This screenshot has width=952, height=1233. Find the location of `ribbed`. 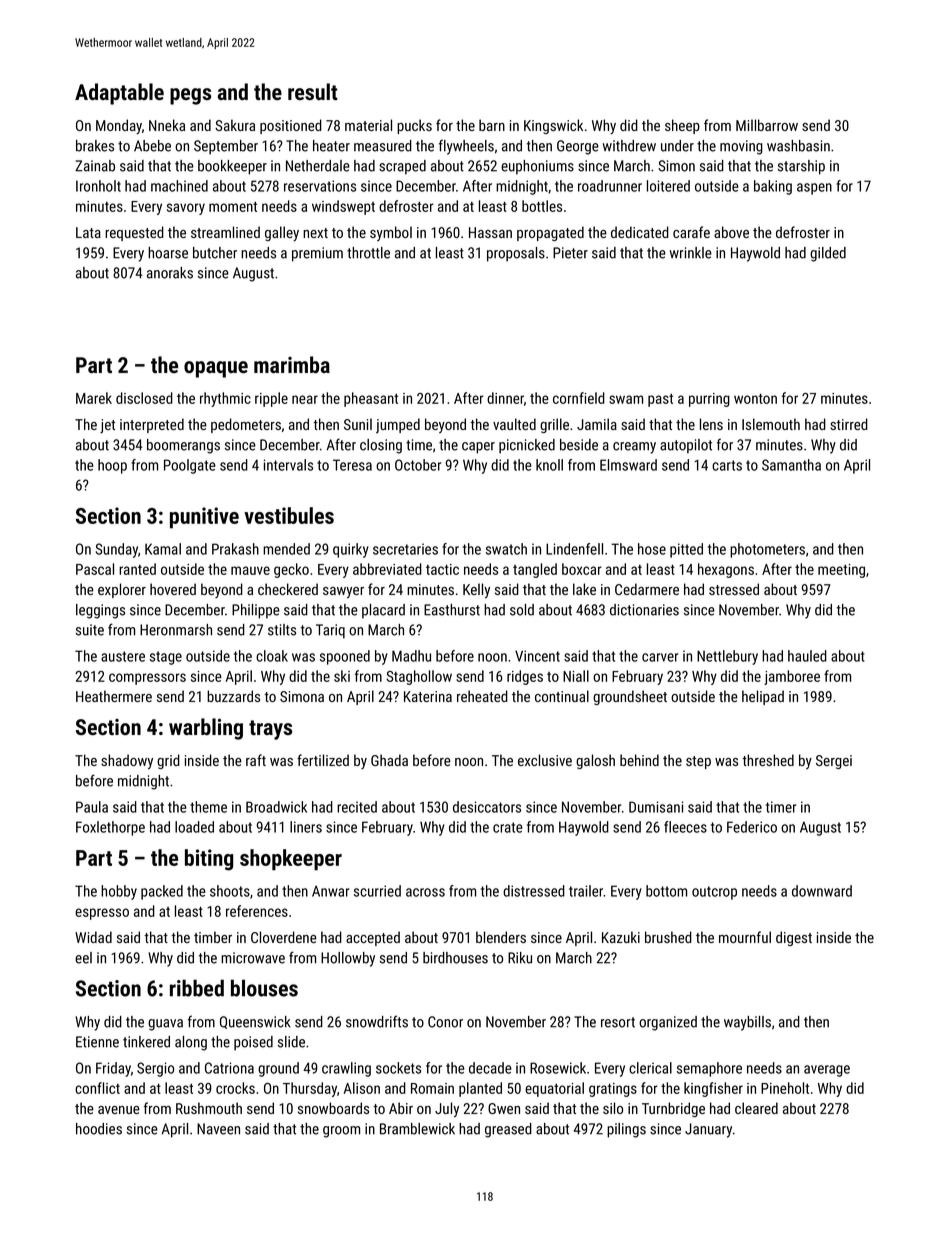

ribbed is located at coordinates (197, 988).
